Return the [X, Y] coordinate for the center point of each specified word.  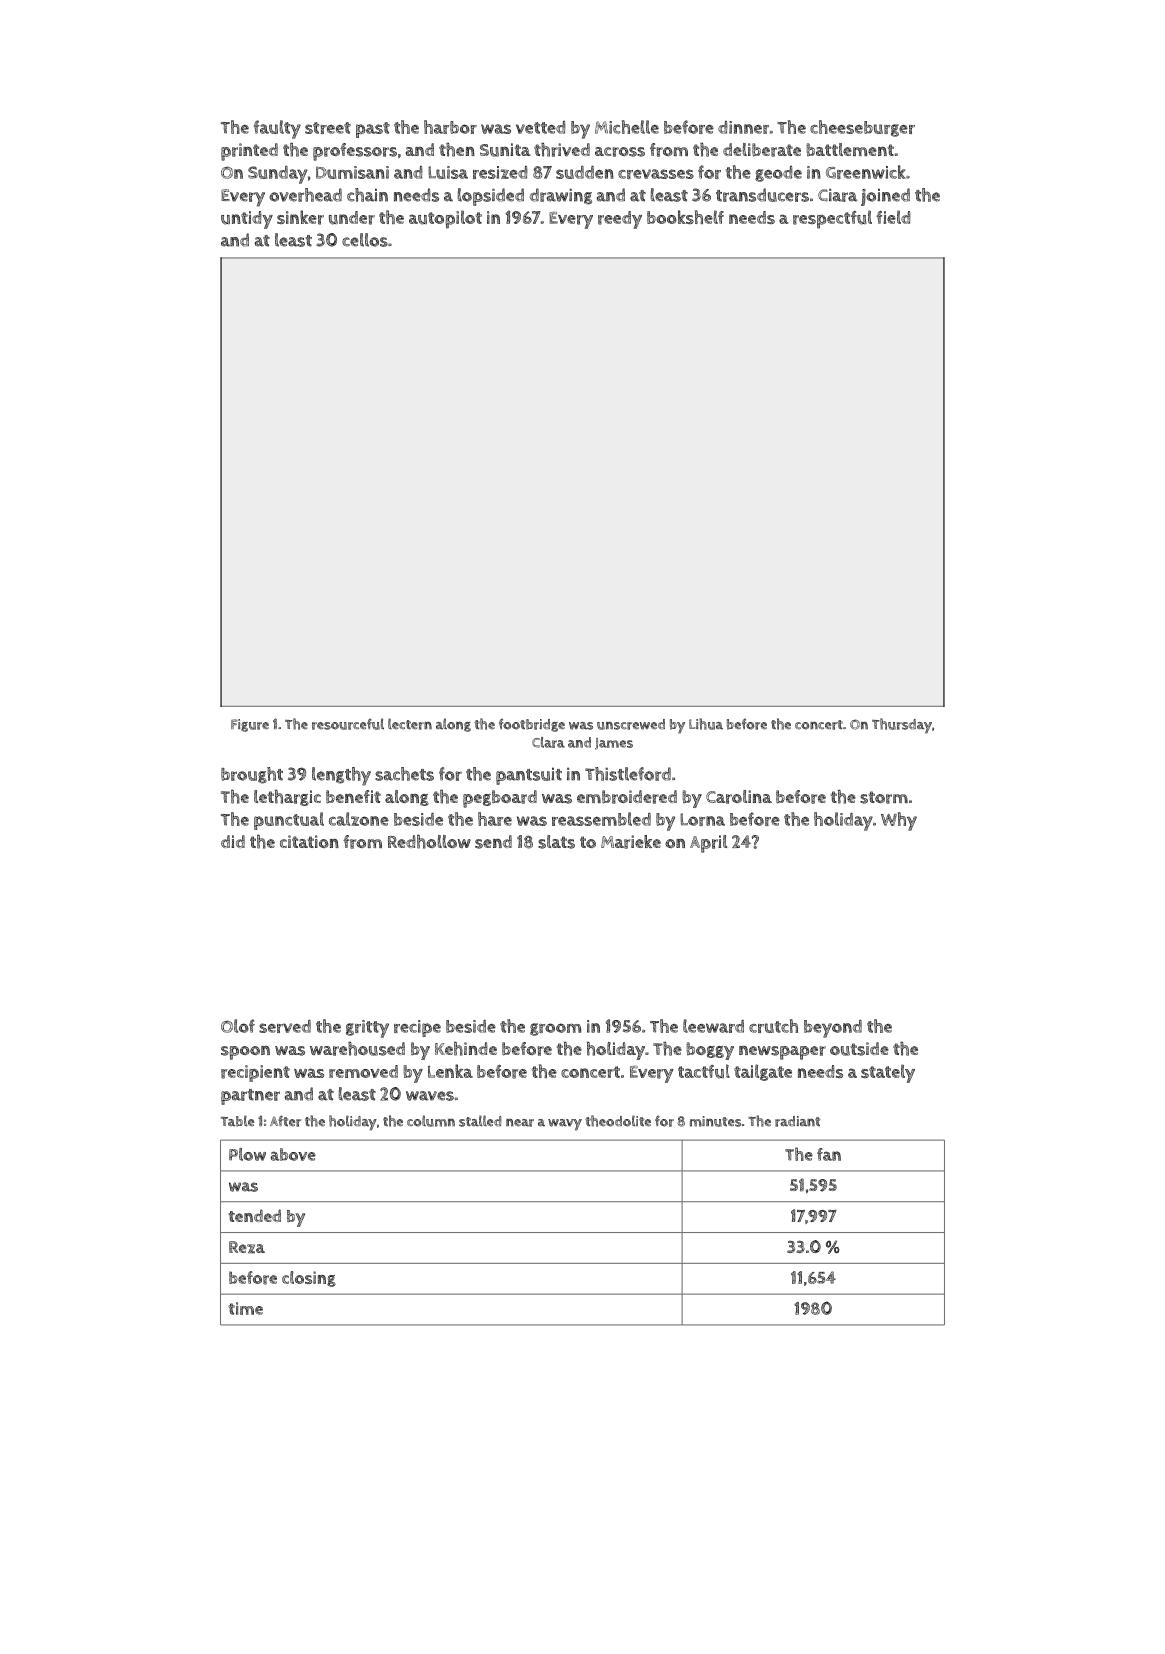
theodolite [618, 1121]
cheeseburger [862, 128]
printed [249, 152]
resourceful [348, 724]
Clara [548, 742]
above [293, 1154]
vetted [541, 127]
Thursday [902, 726]
